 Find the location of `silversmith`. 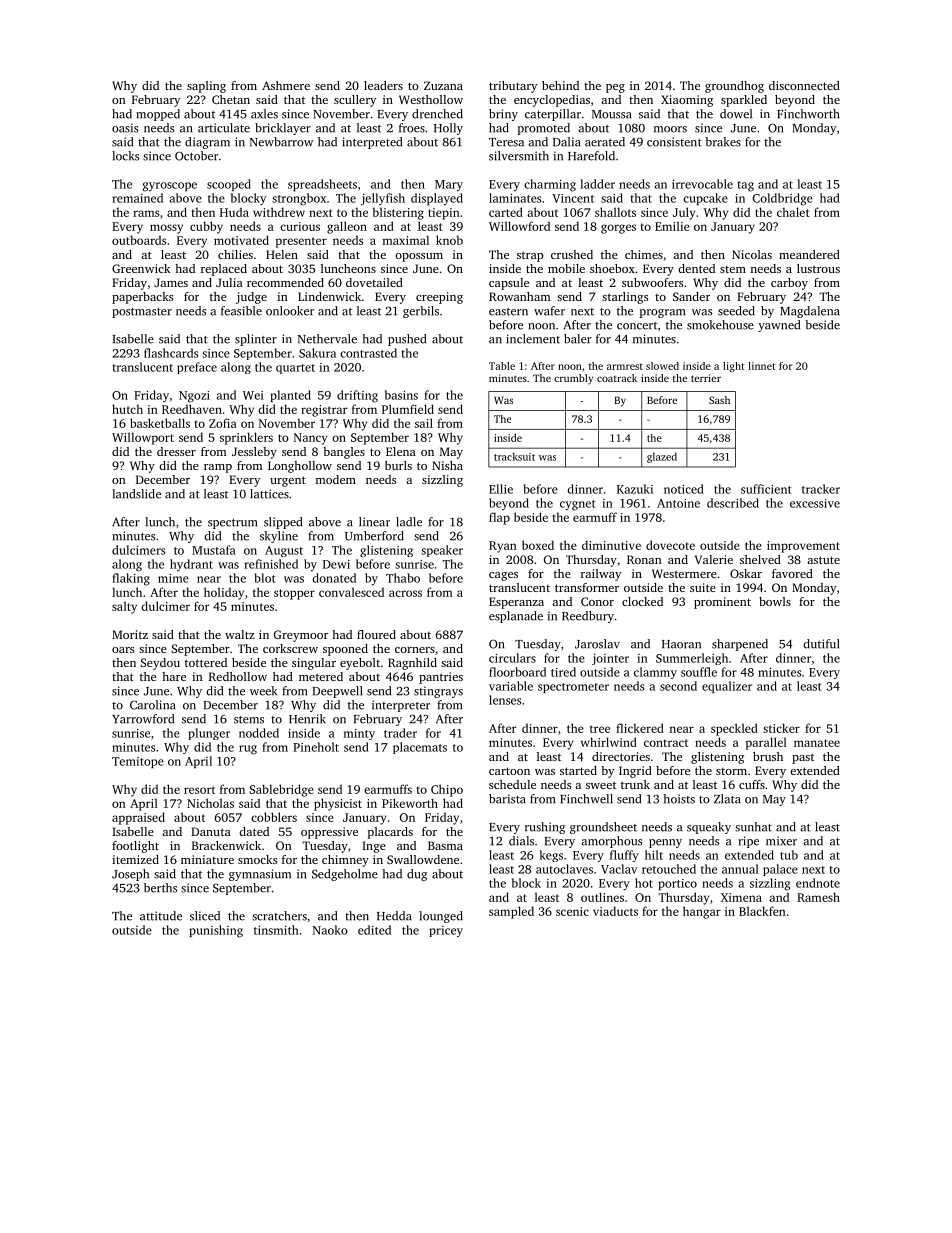

silversmith is located at coordinates (519, 156).
